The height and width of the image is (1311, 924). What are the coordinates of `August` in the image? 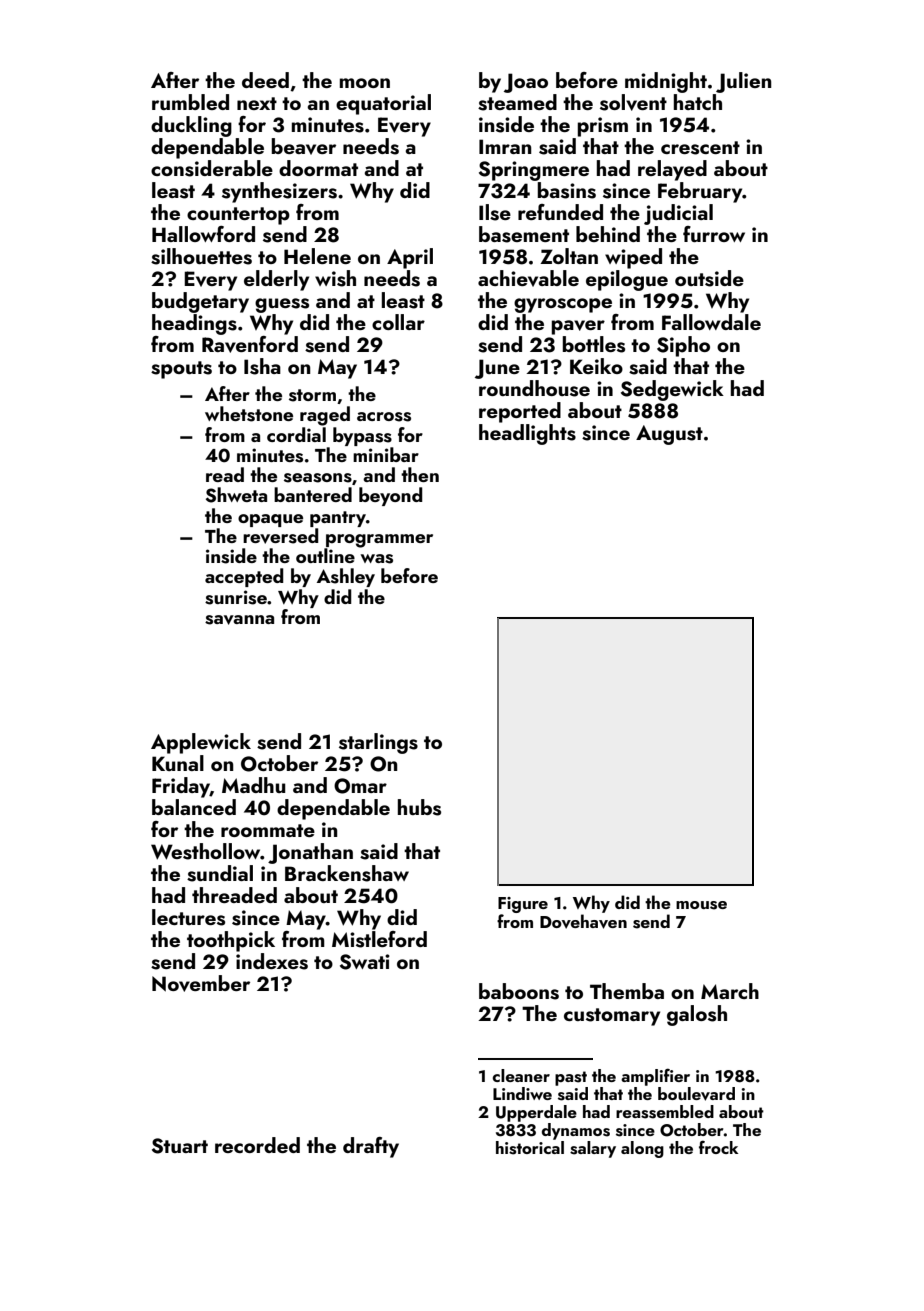 It's located at (669, 435).
